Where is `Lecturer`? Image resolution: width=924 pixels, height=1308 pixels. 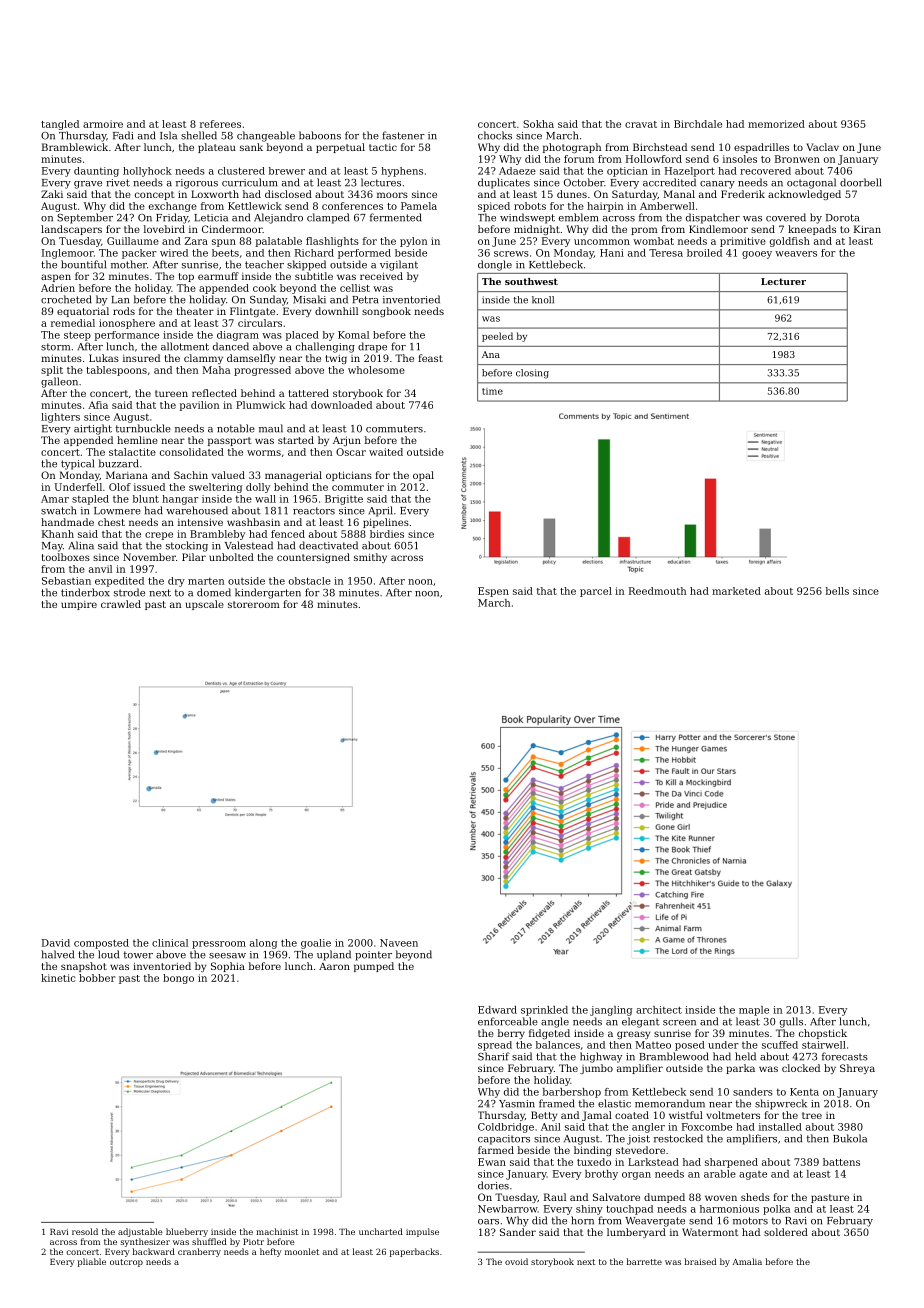 Lecturer is located at coordinates (783, 281).
